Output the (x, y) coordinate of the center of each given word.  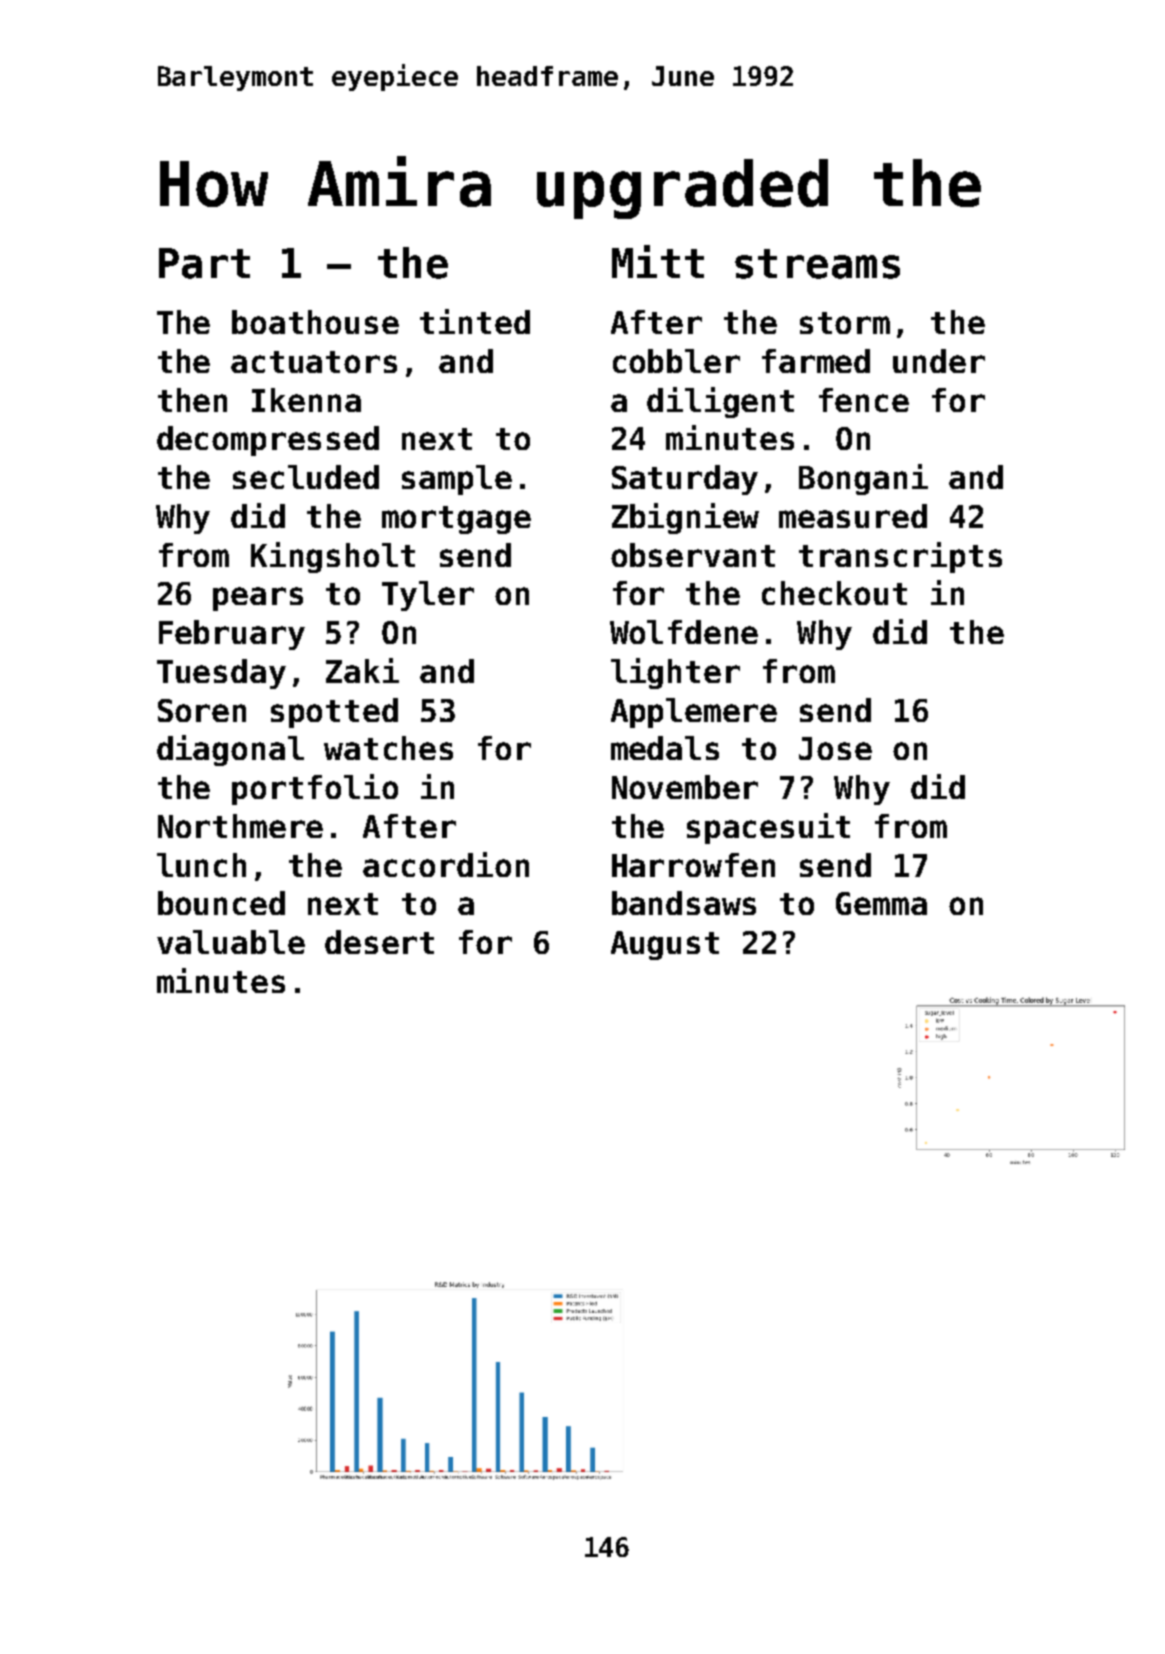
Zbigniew (685, 518)
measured (853, 516)
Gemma (881, 903)
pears (258, 599)
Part (204, 263)
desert (379, 942)
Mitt (658, 261)
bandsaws (684, 903)
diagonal (230, 750)
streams (817, 264)
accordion (446, 864)
